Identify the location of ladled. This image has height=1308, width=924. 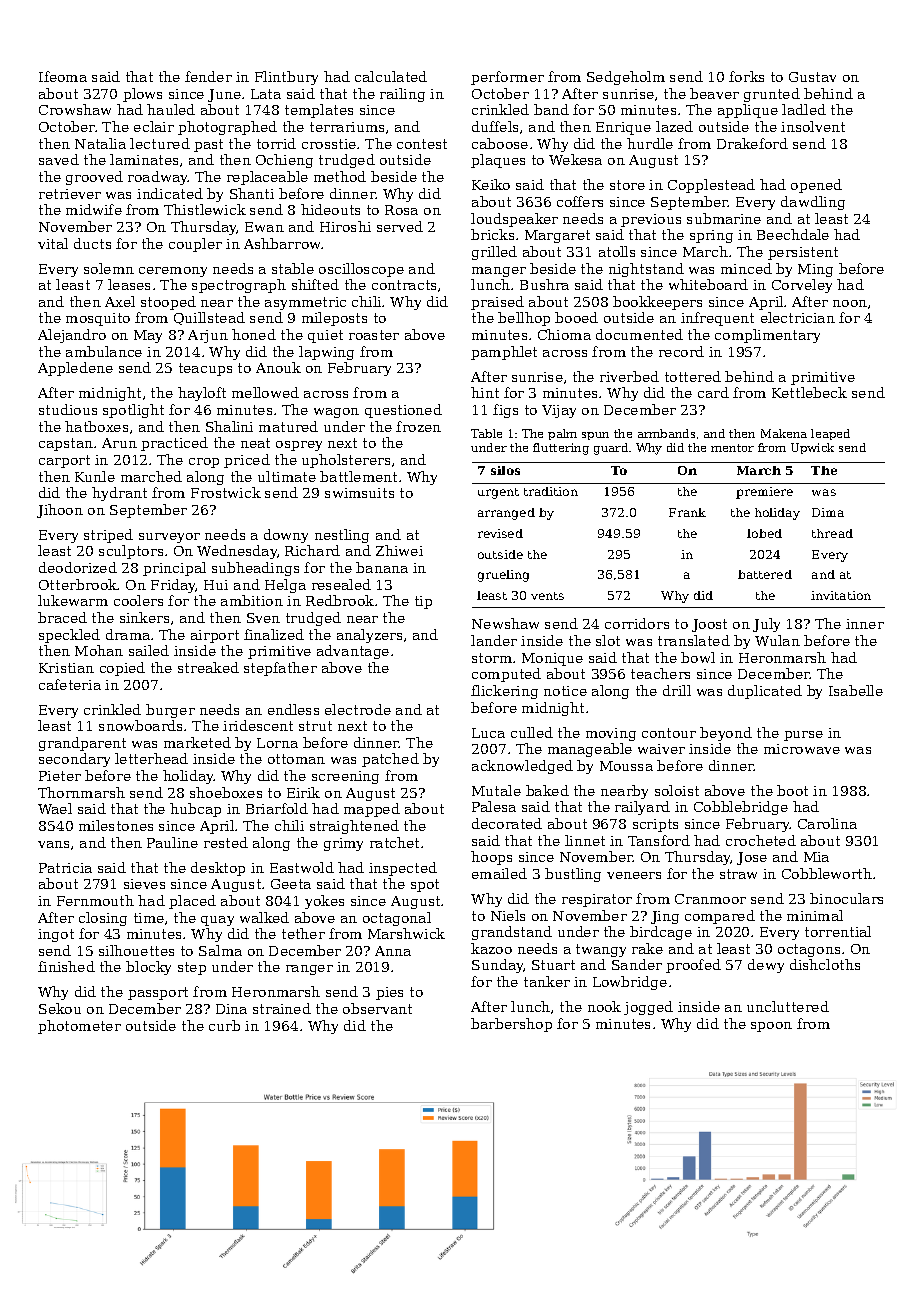
(804, 109).
